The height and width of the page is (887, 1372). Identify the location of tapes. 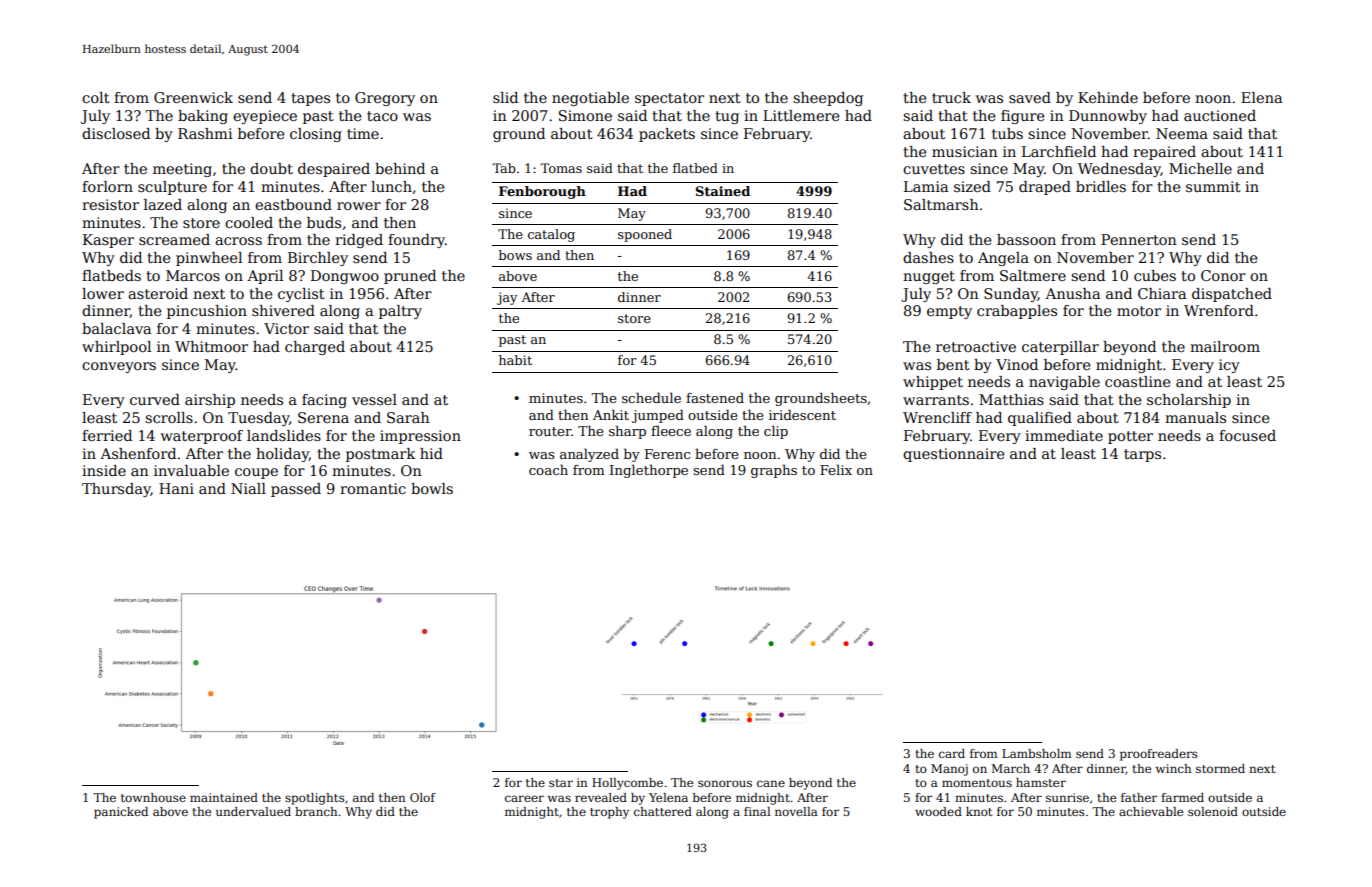
(310, 99).
